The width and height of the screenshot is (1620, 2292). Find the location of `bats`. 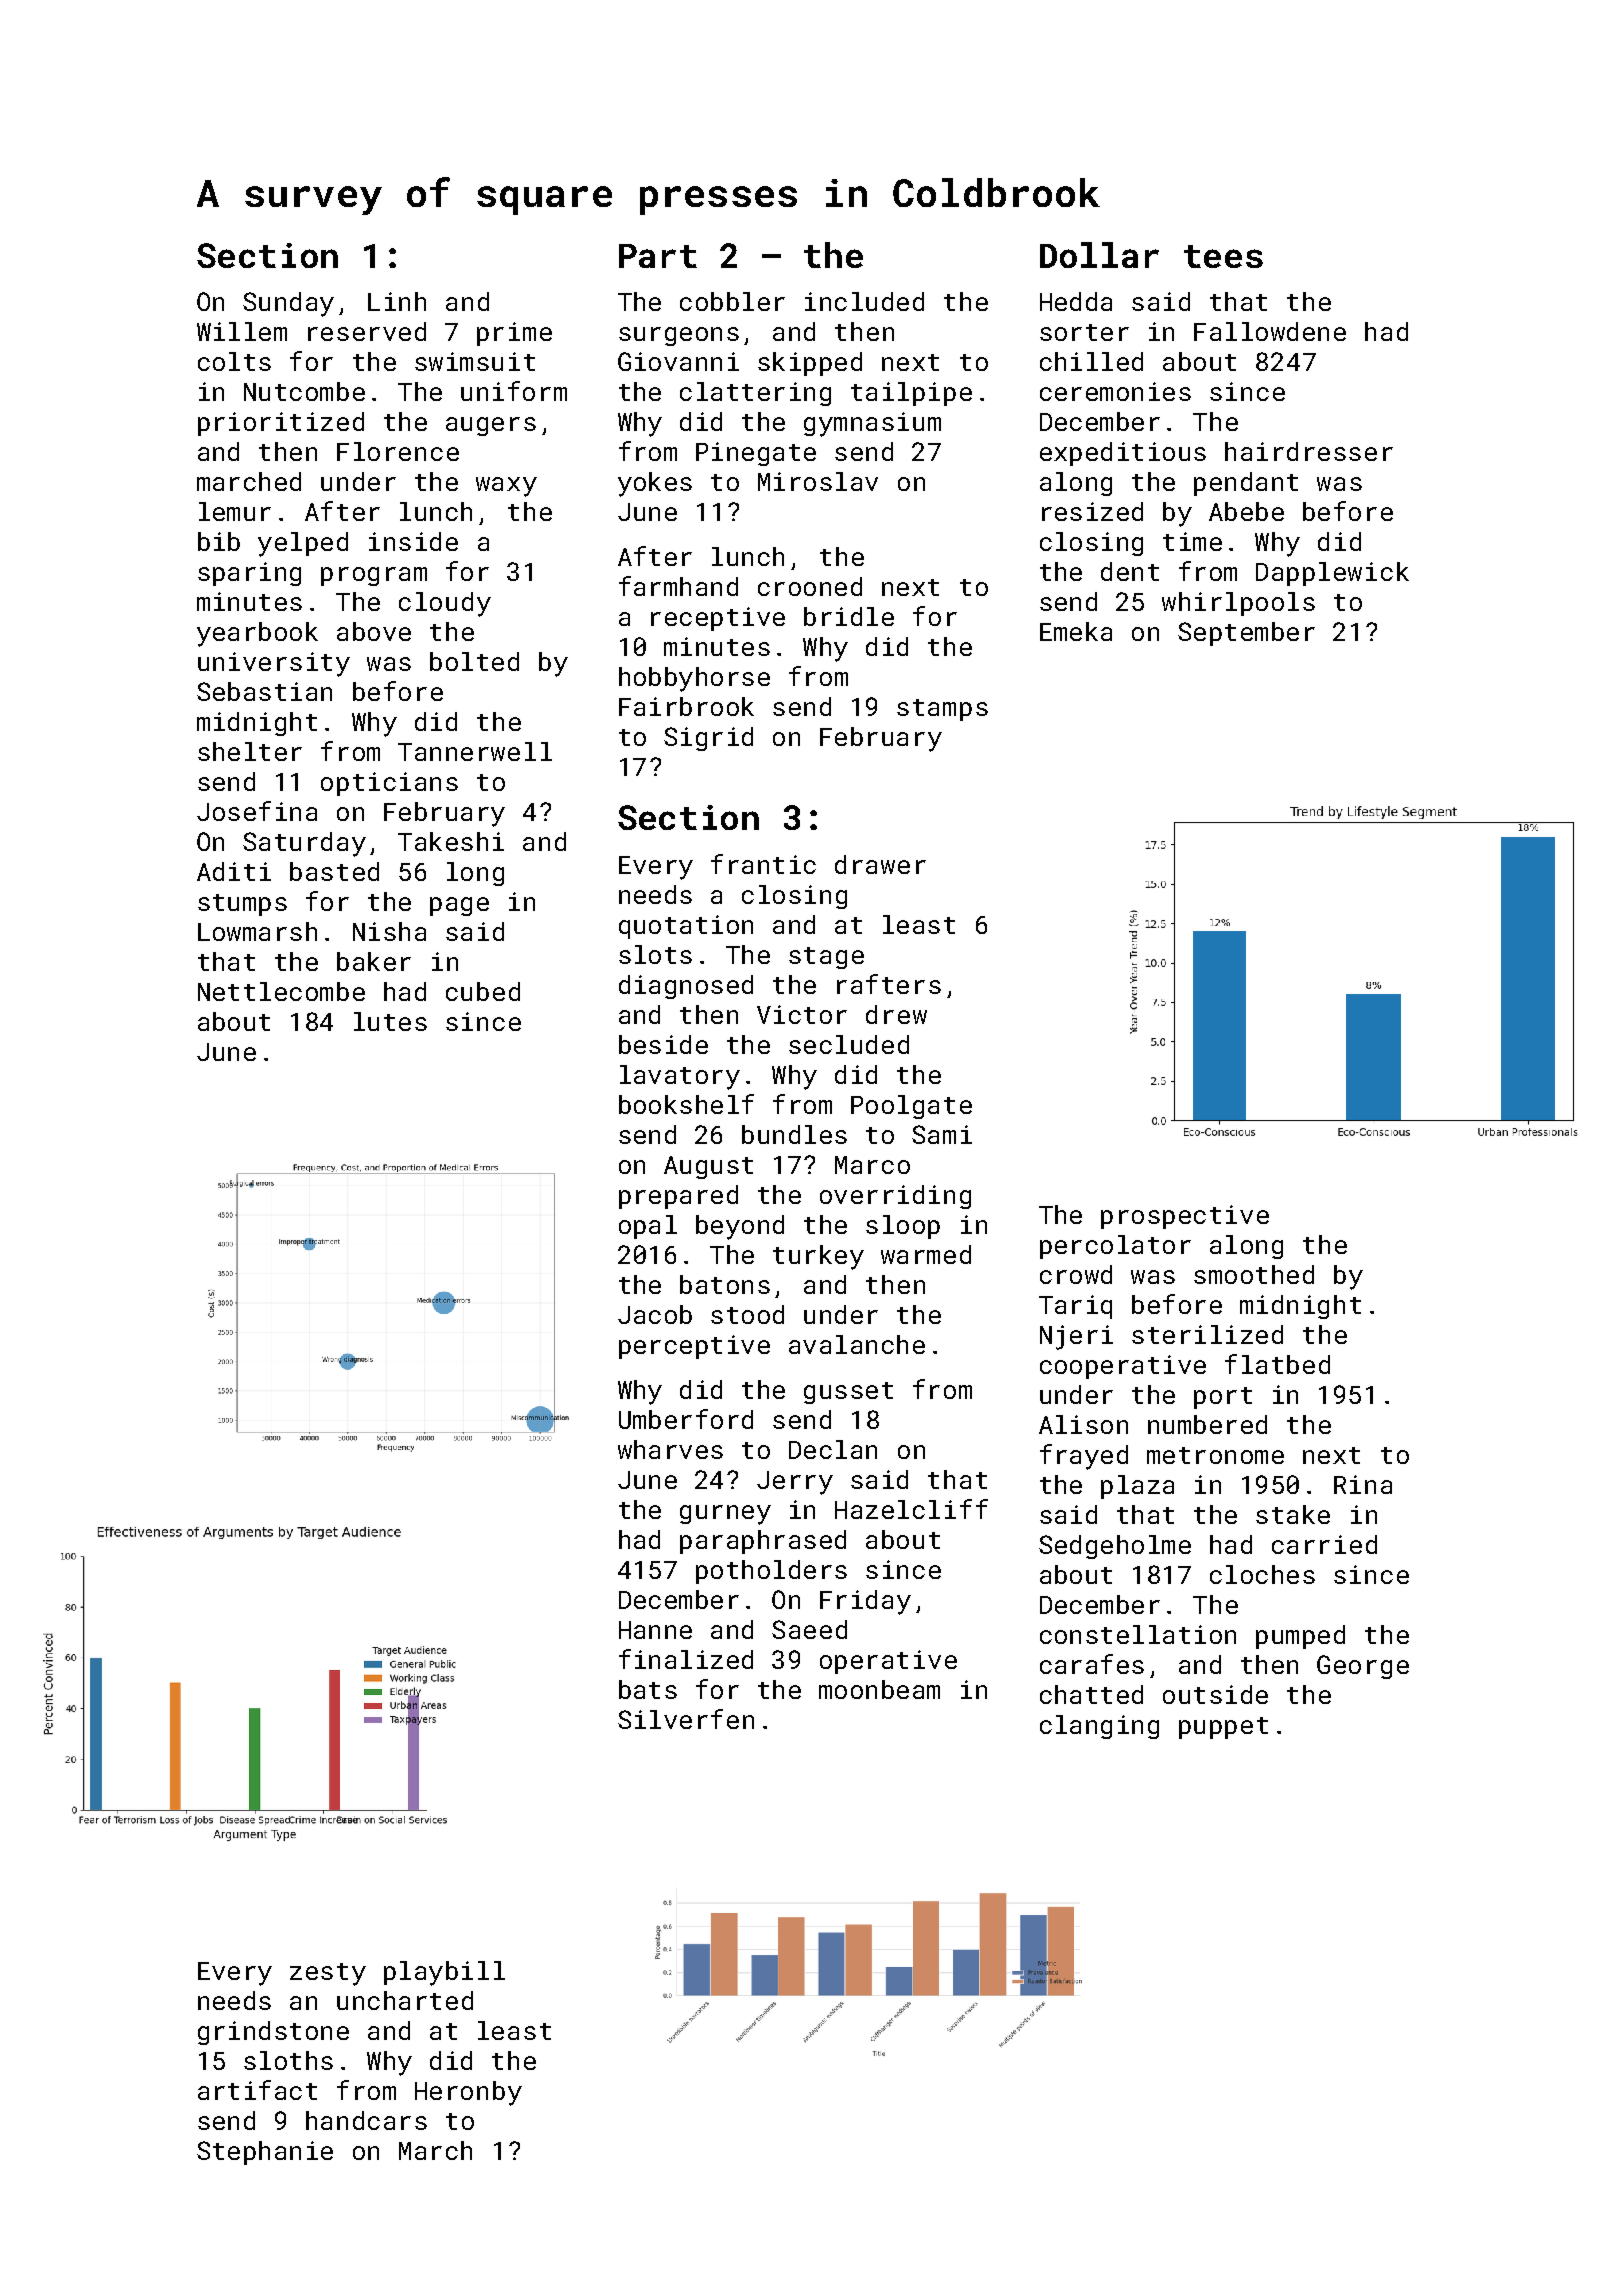

bats is located at coordinates (648, 1689).
